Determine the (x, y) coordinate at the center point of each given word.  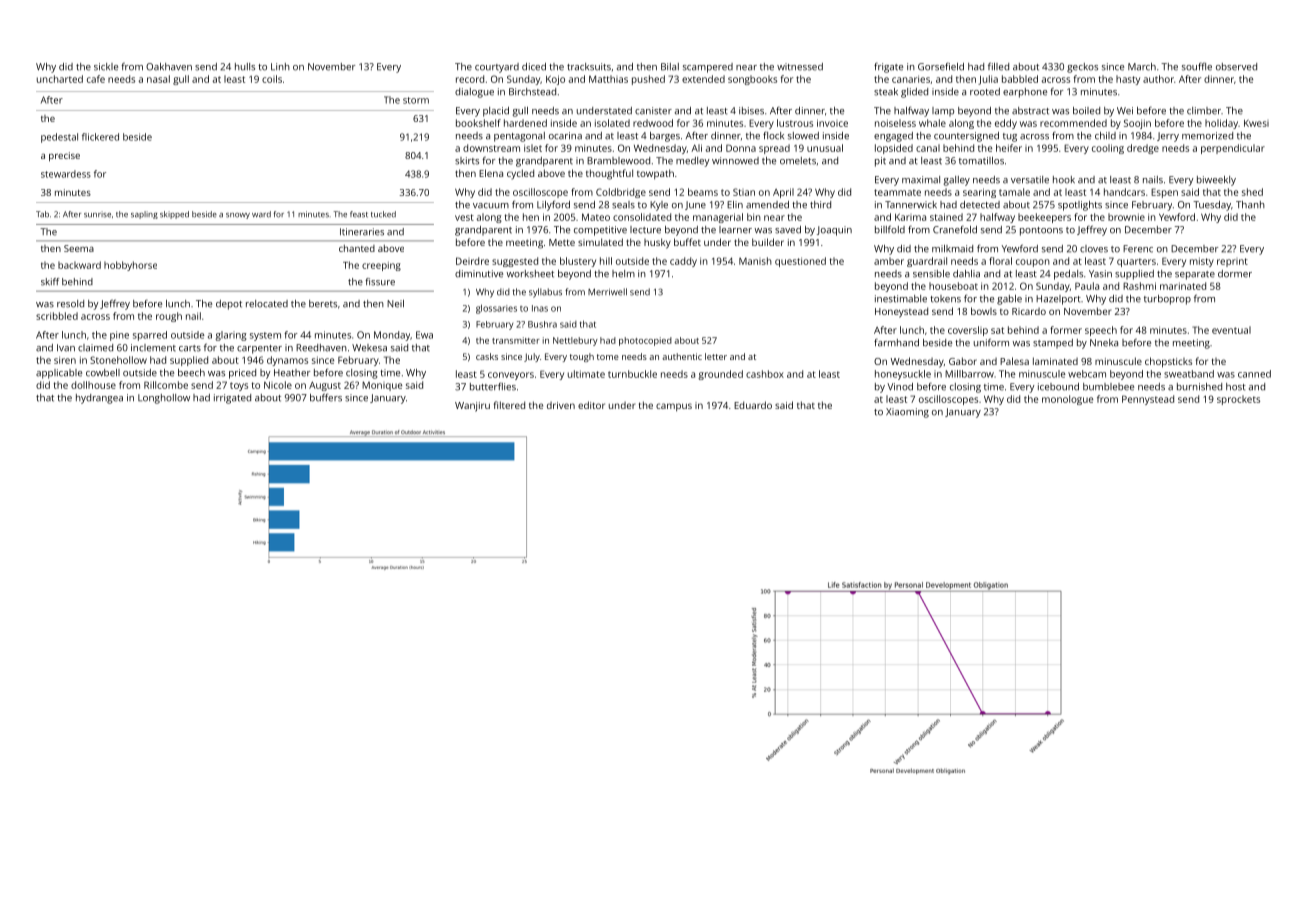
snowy (238, 216)
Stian (744, 192)
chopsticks (1168, 362)
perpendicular (1233, 149)
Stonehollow (118, 360)
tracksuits (589, 67)
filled (998, 66)
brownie (1126, 217)
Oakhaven (169, 67)
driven (561, 405)
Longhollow (164, 399)
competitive (600, 231)
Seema (79, 248)
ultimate (586, 374)
